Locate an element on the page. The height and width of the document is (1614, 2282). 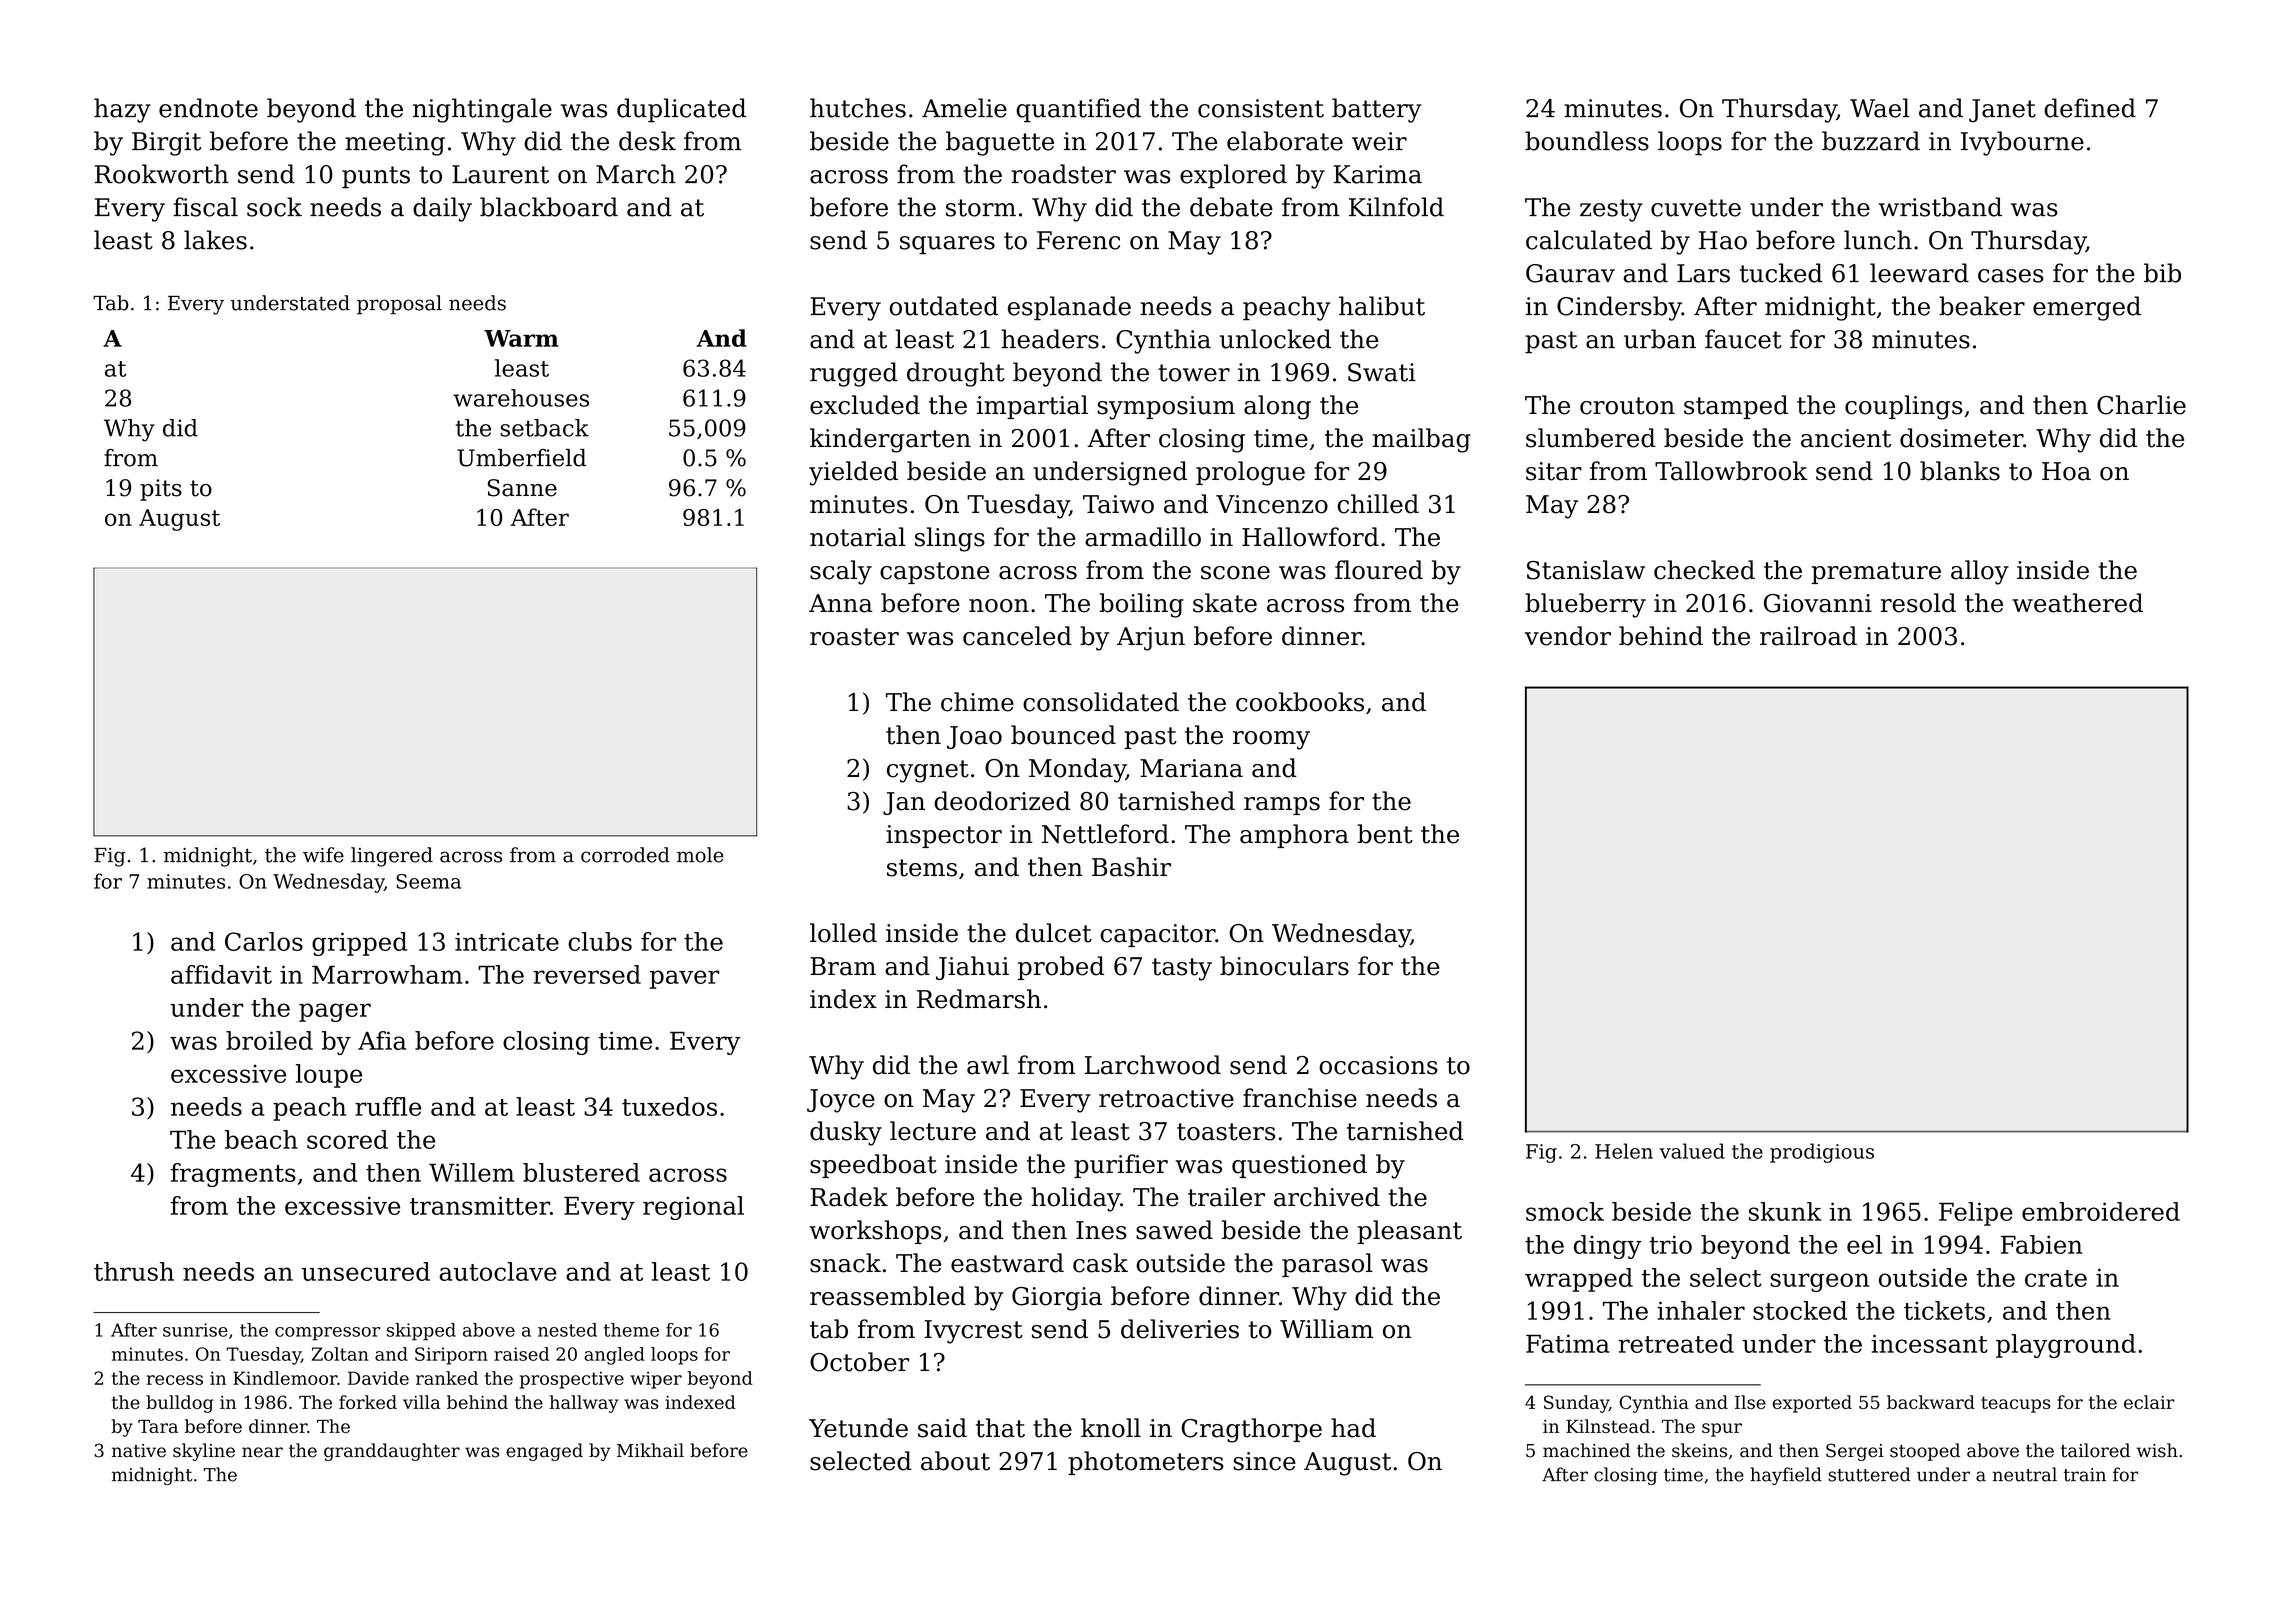
scaly is located at coordinates (841, 572).
